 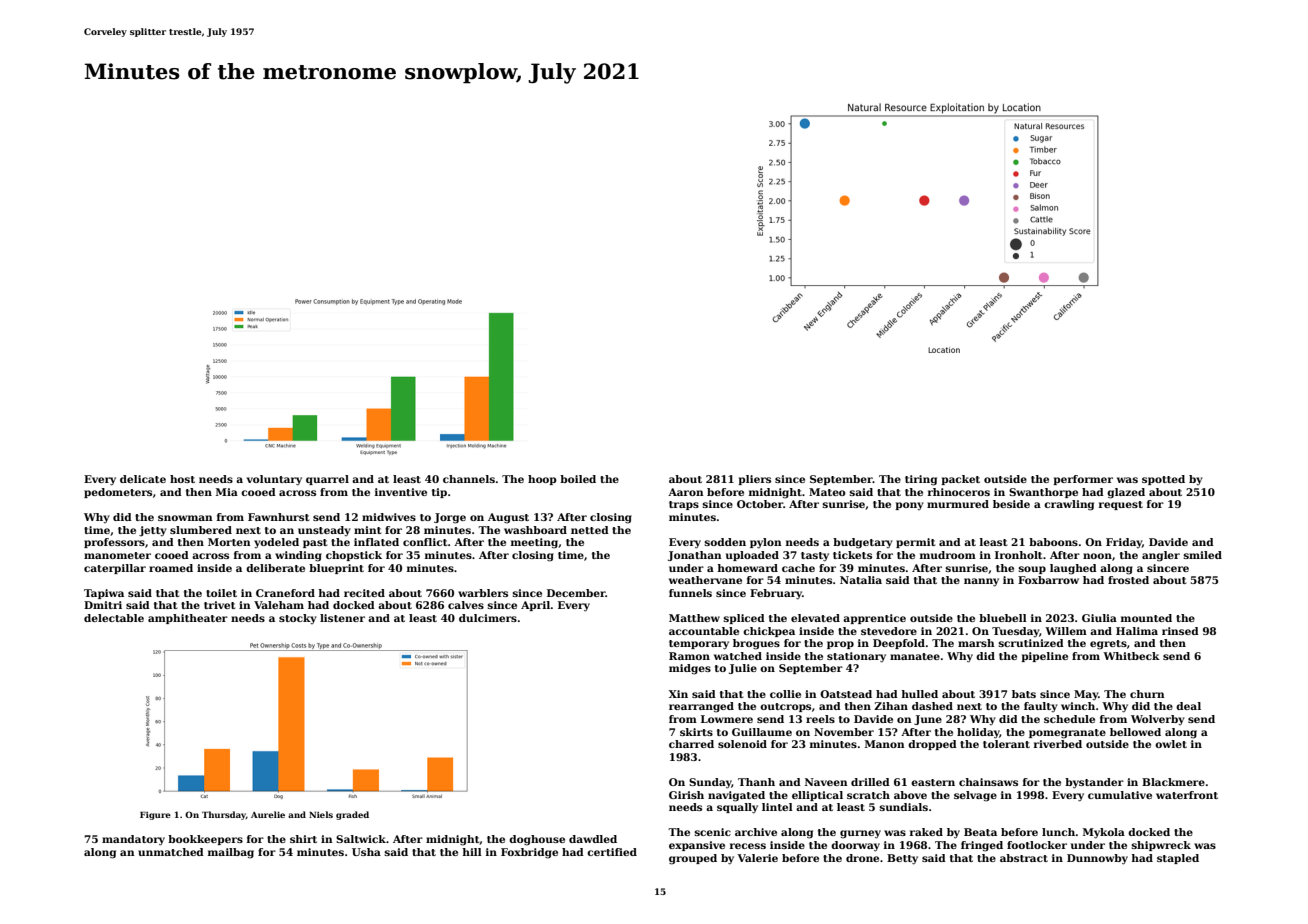 What do you see at coordinates (118, 493) in the image?
I see `pedometers` at bounding box center [118, 493].
